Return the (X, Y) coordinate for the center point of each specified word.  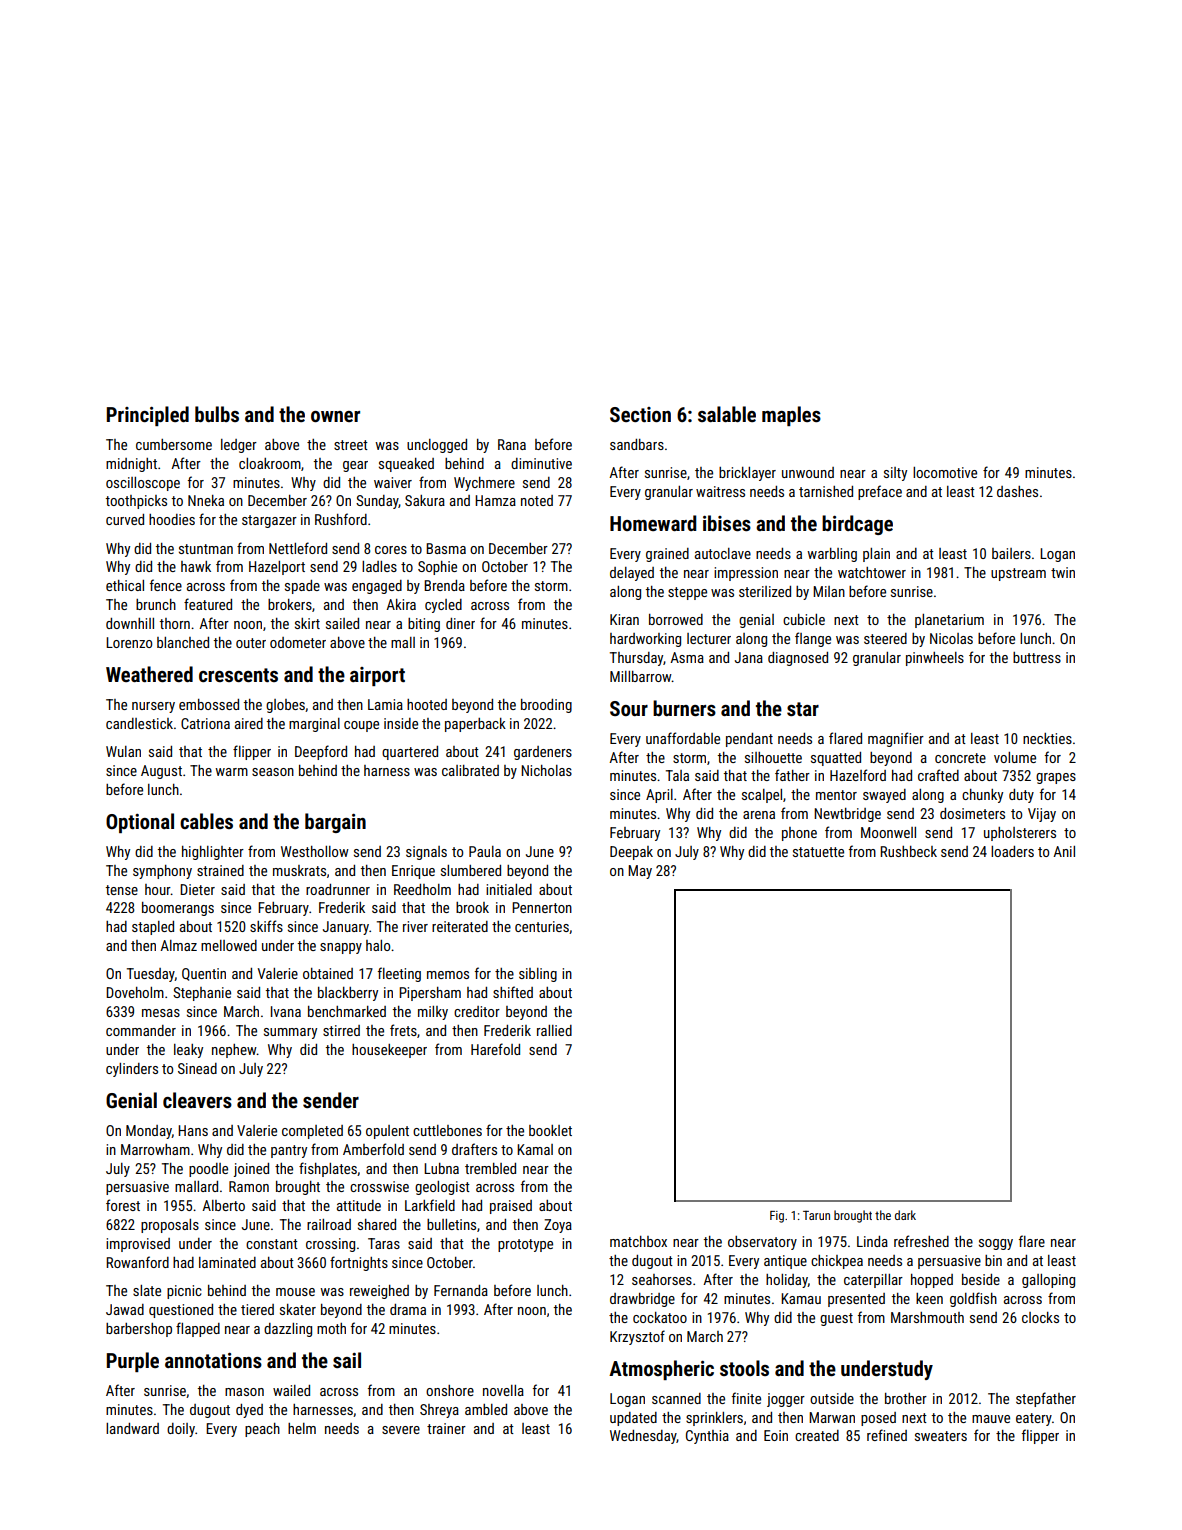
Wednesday (643, 1437)
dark (905, 1215)
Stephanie (202, 994)
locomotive (945, 472)
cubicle (804, 619)
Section (640, 414)
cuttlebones (447, 1130)
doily (181, 1430)
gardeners (543, 753)
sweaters (941, 1436)
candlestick (139, 723)
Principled (148, 416)
